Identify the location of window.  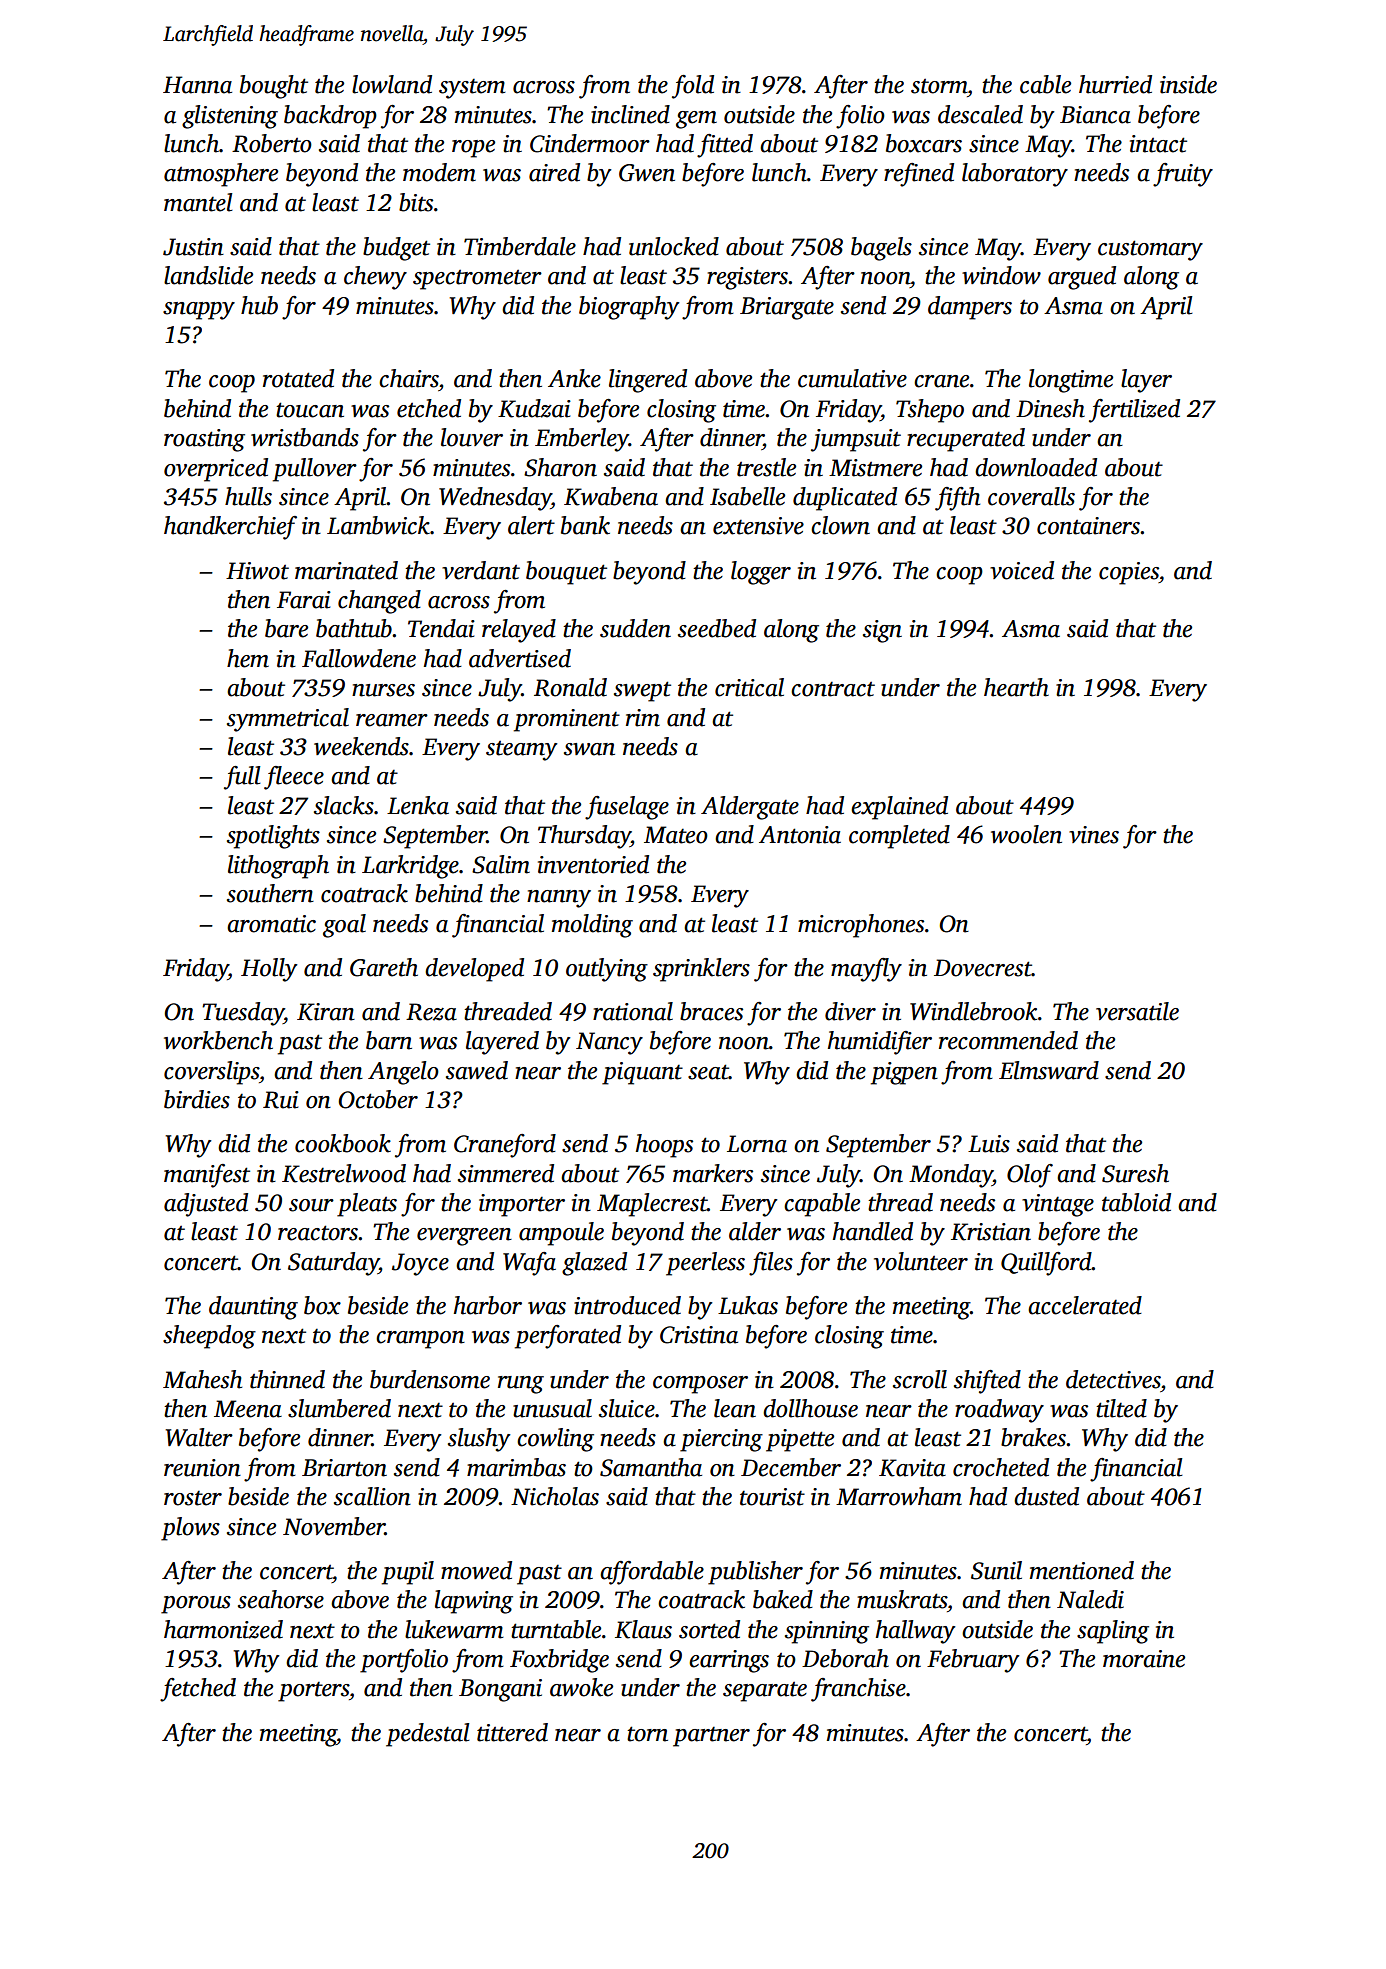
(1001, 275).
